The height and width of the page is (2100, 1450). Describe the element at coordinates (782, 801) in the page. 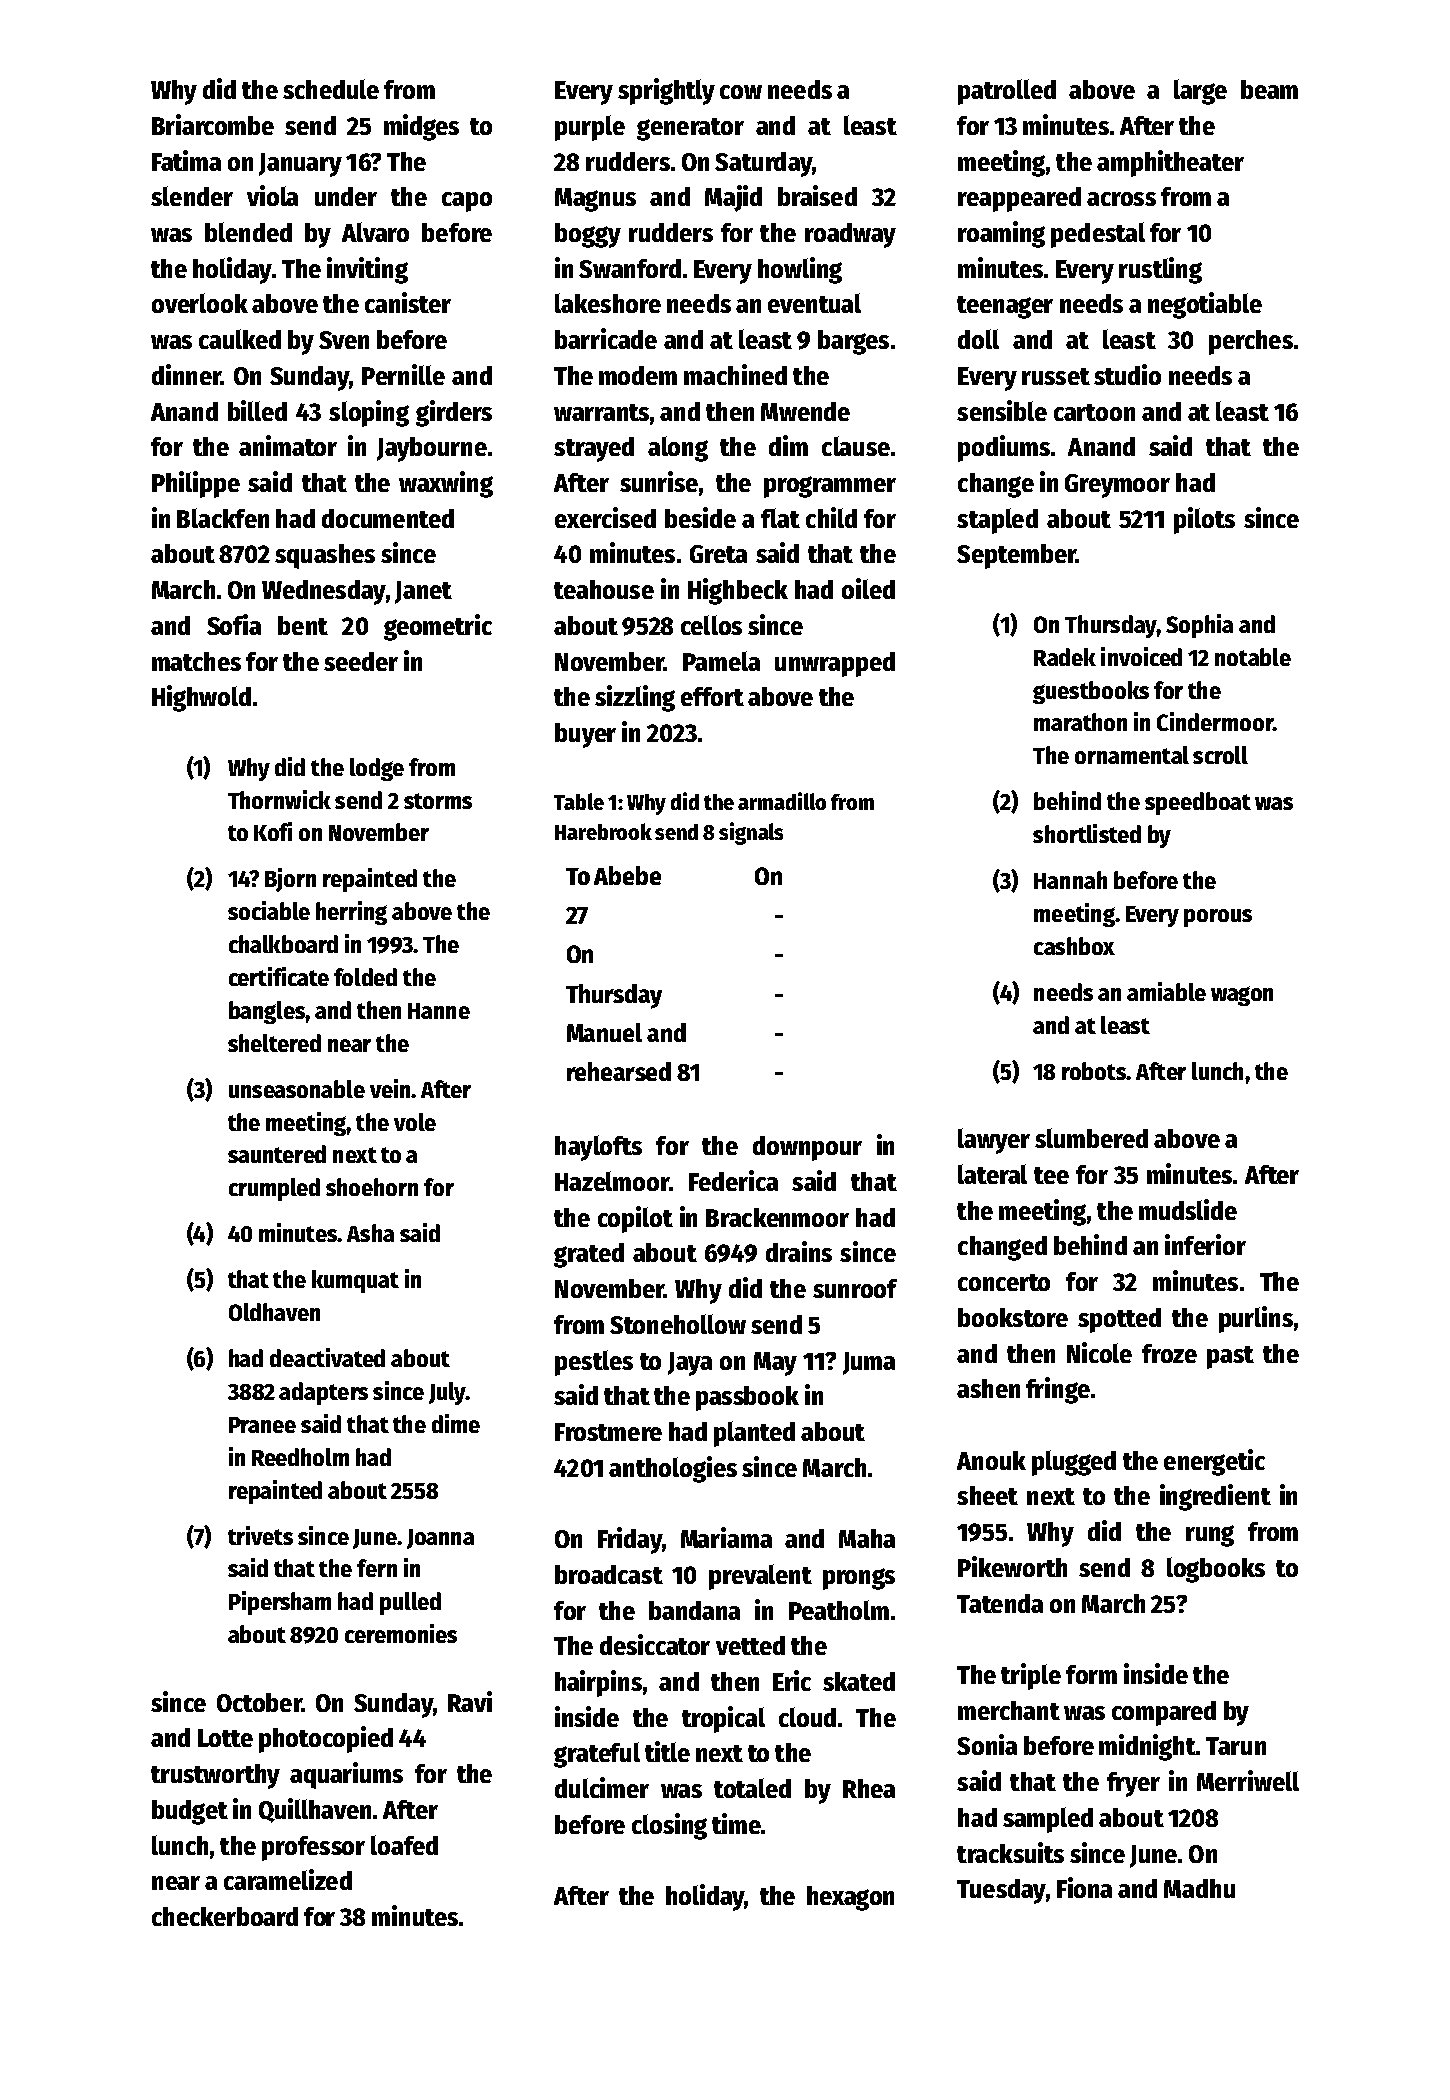

I see `armadillo` at that location.
